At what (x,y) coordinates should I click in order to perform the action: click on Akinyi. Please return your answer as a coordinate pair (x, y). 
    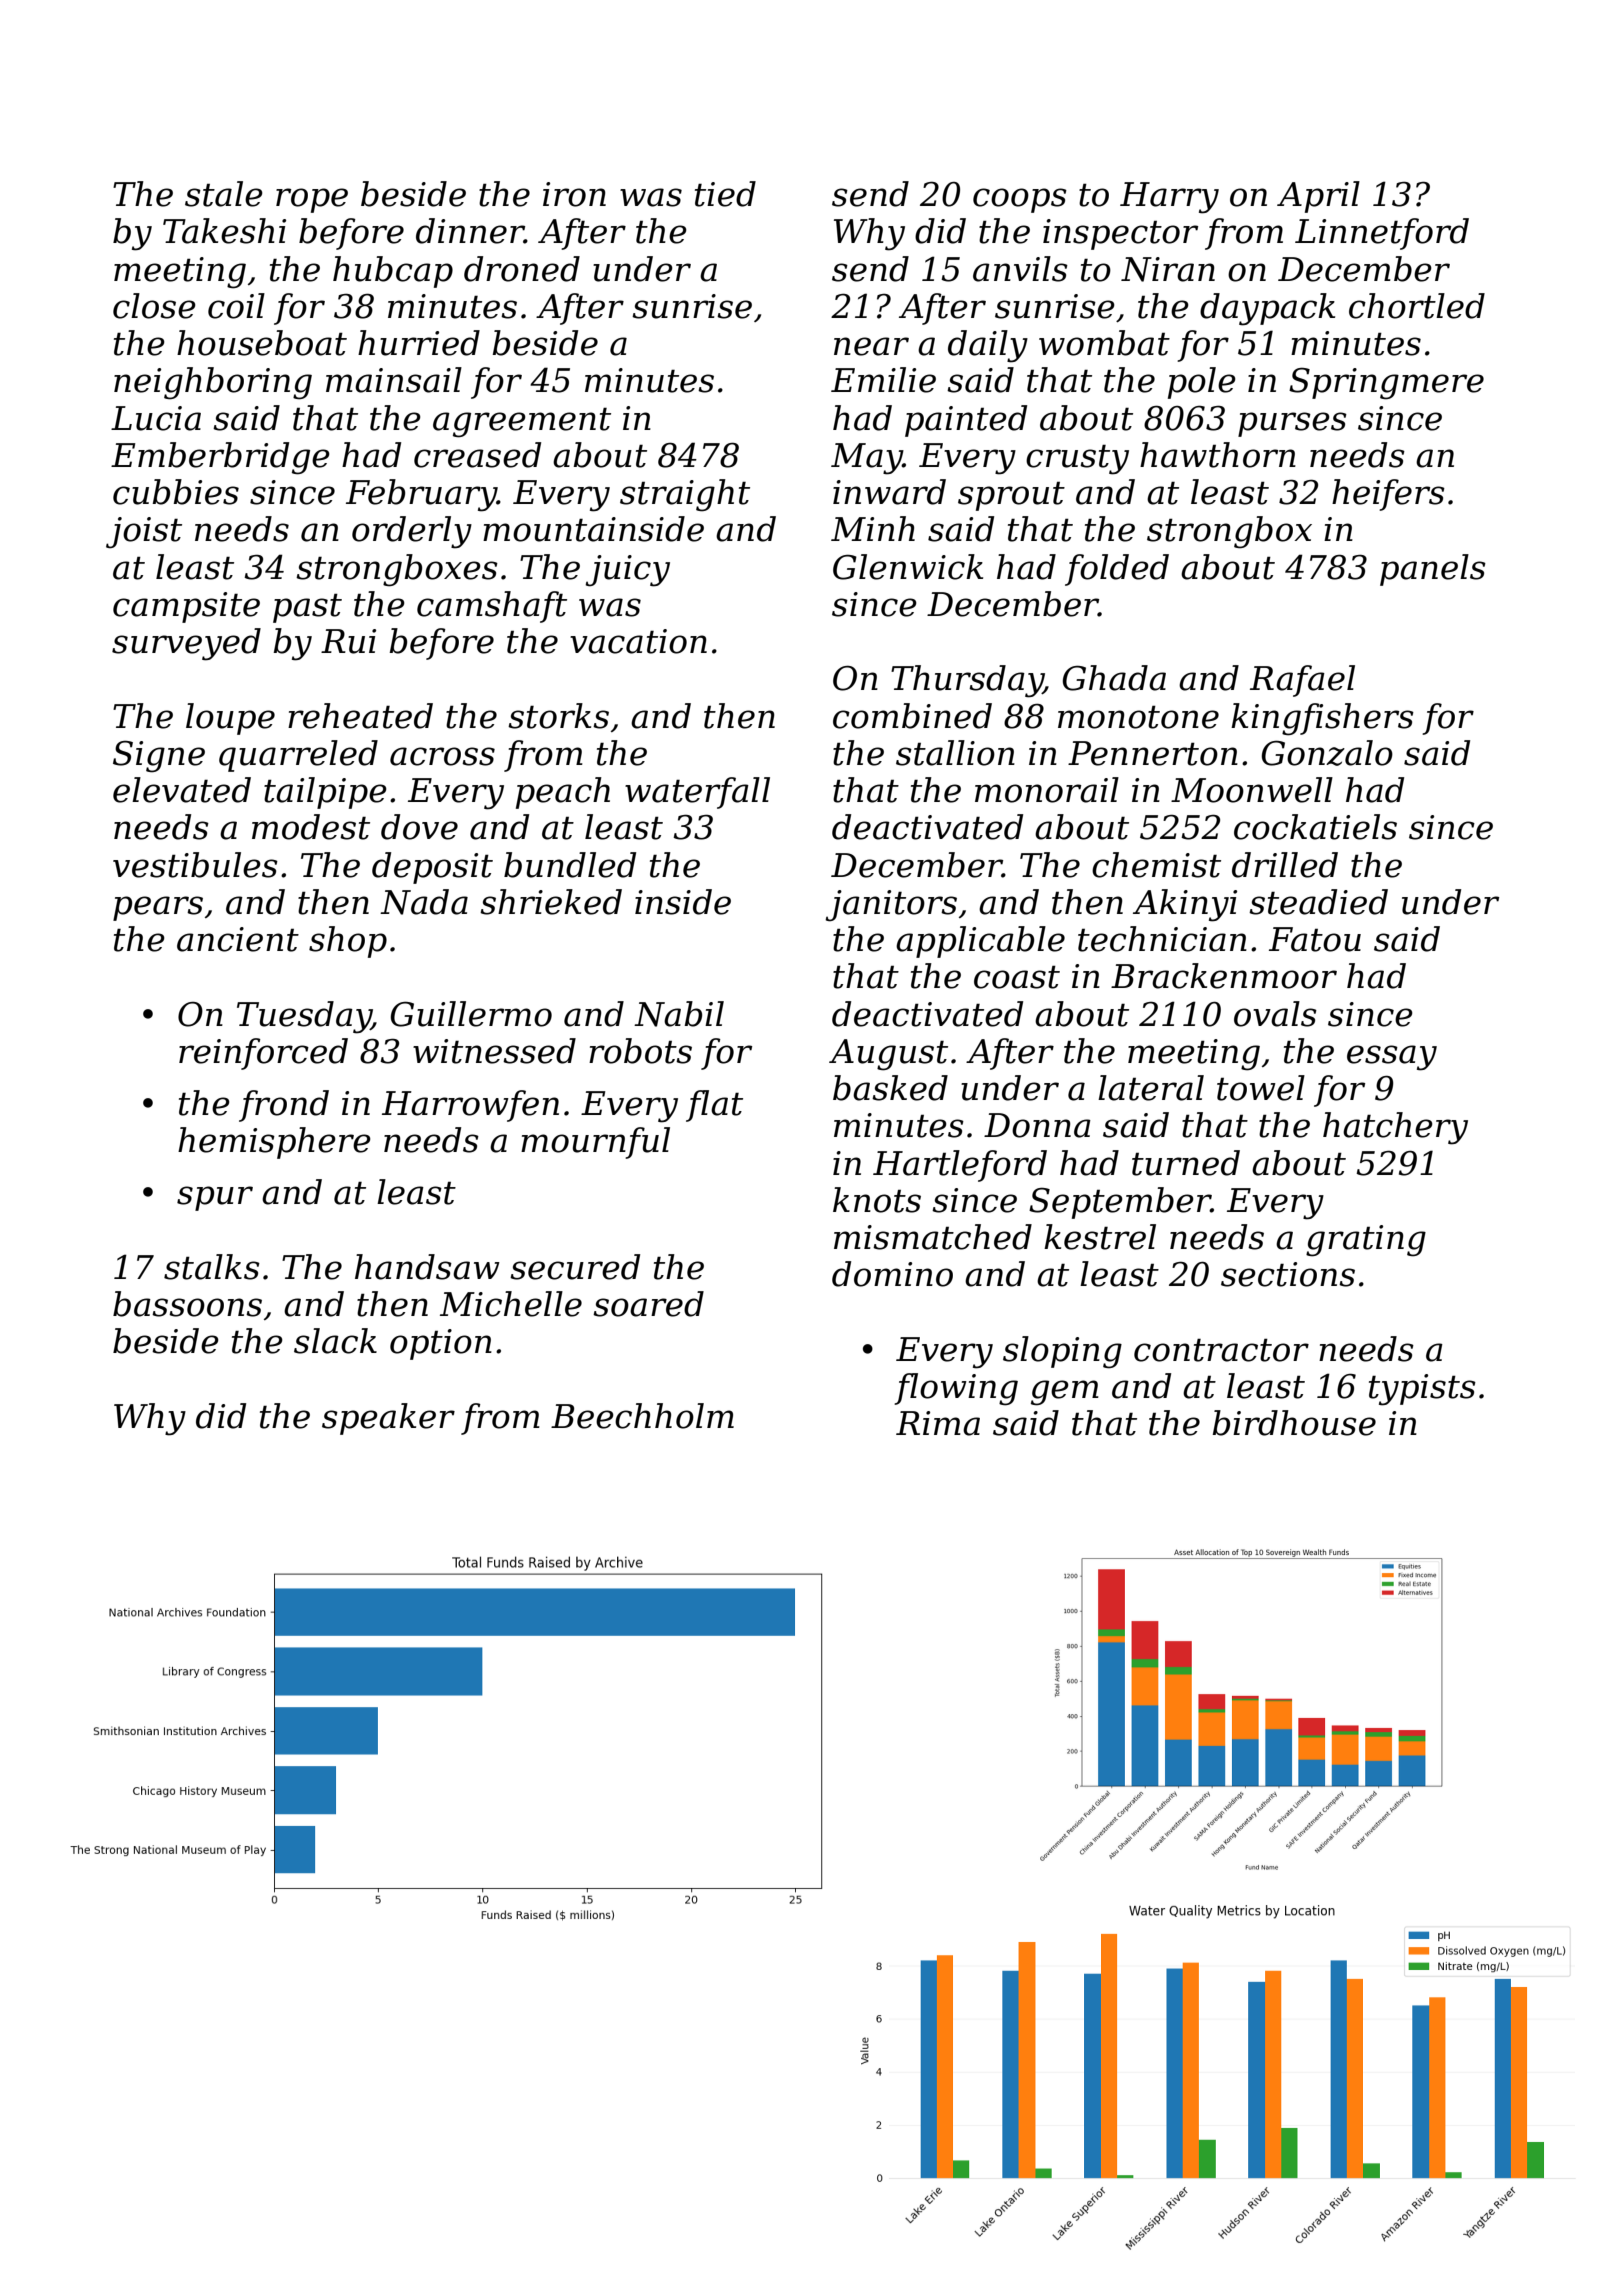
    Looking at the image, I should click on (1185, 905).
